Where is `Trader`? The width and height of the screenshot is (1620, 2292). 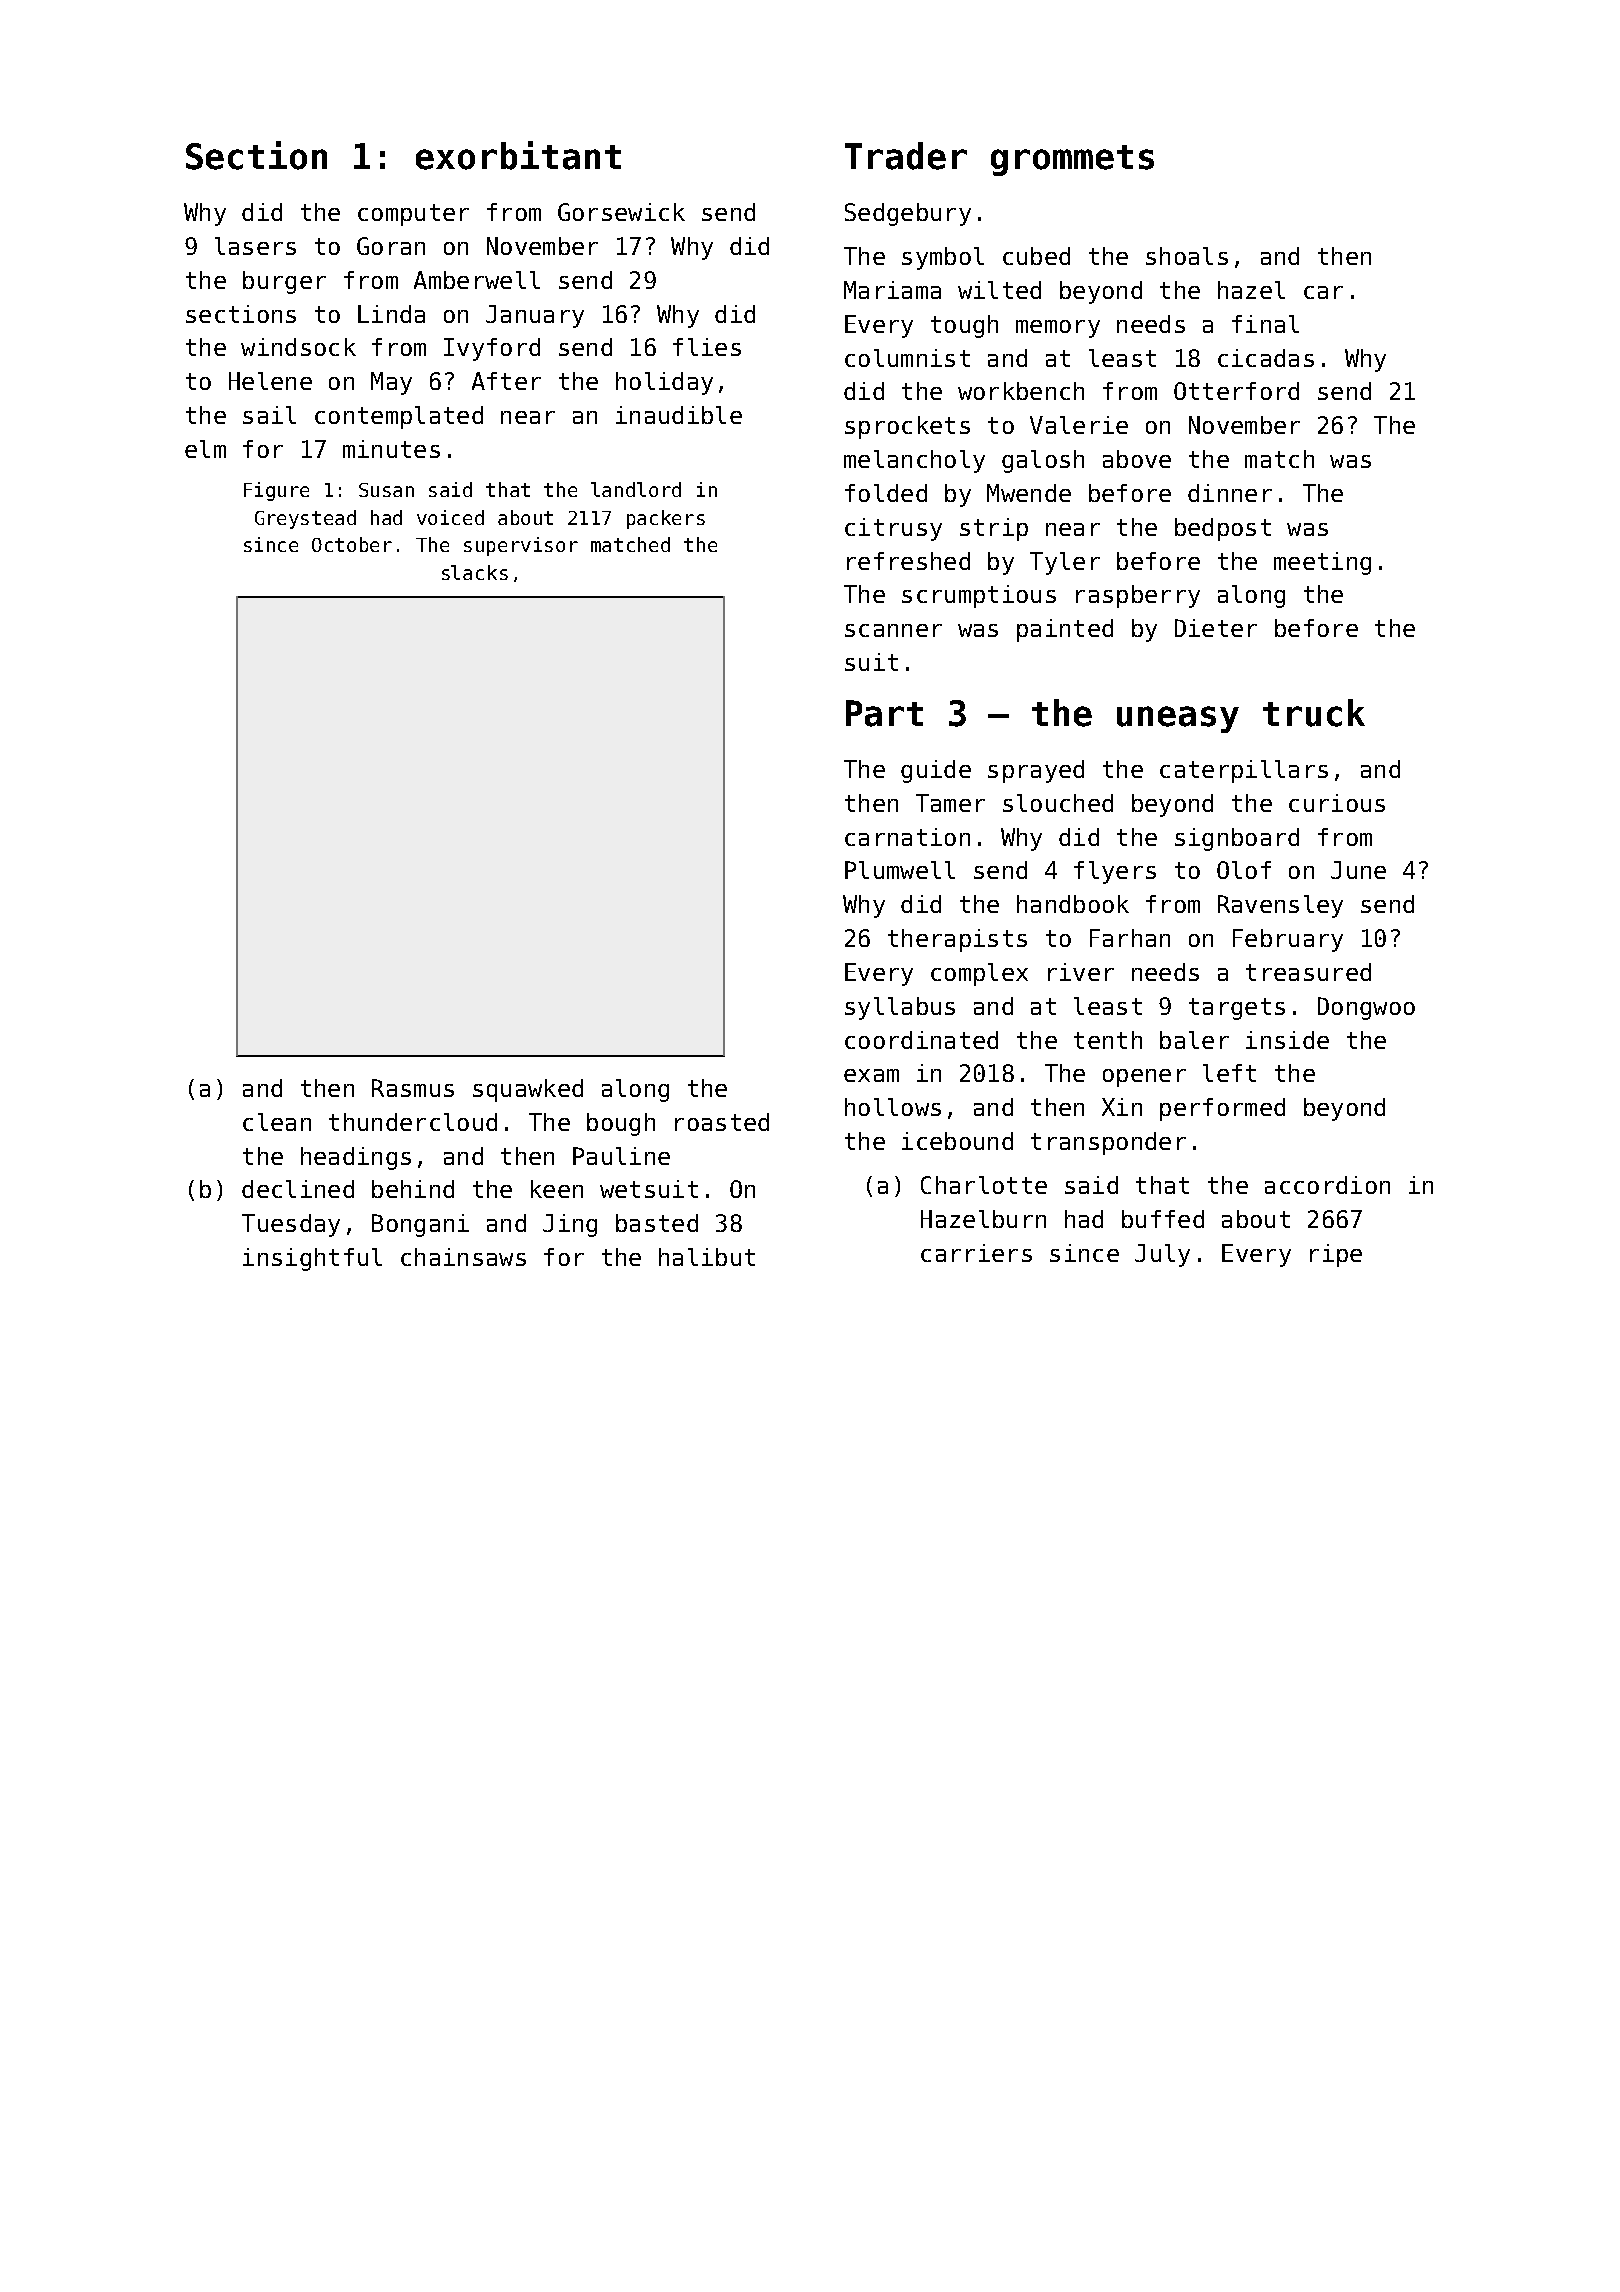 Trader is located at coordinates (906, 156).
